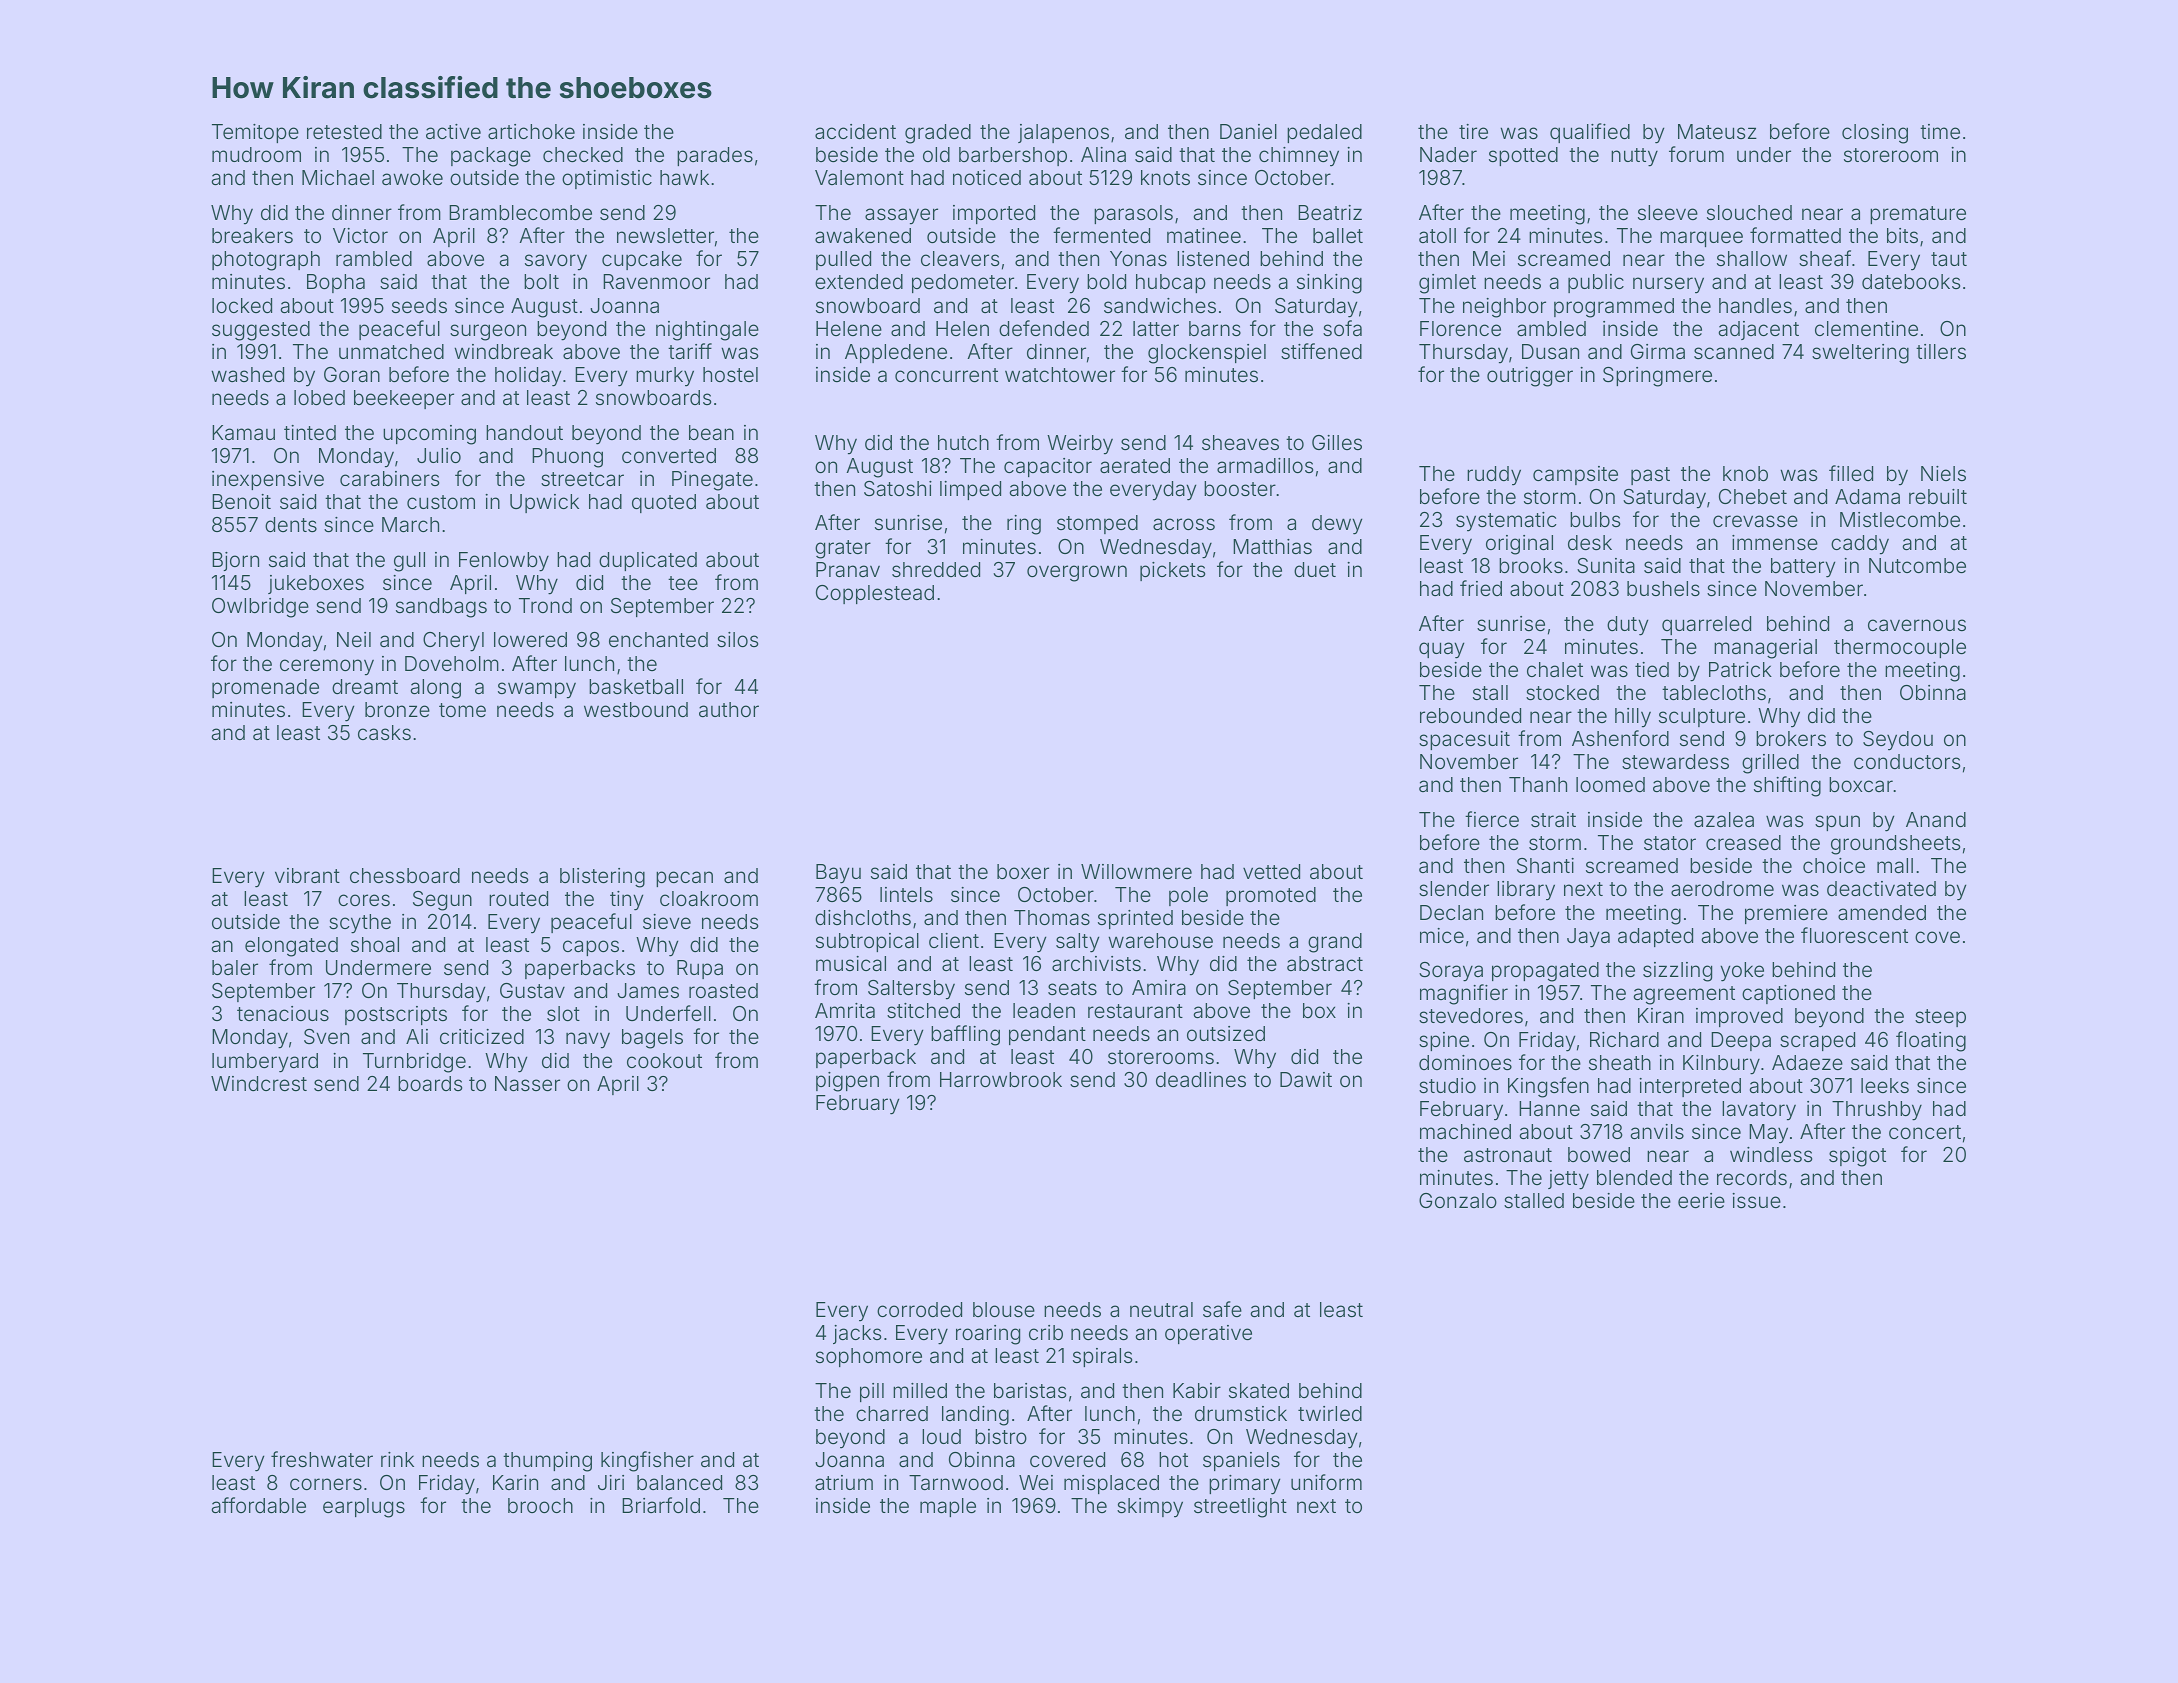 The width and height of the screenshot is (2178, 1683). What do you see at coordinates (661, 1505) in the screenshot?
I see `Briarfold` at bounding box center [661, 1505].
